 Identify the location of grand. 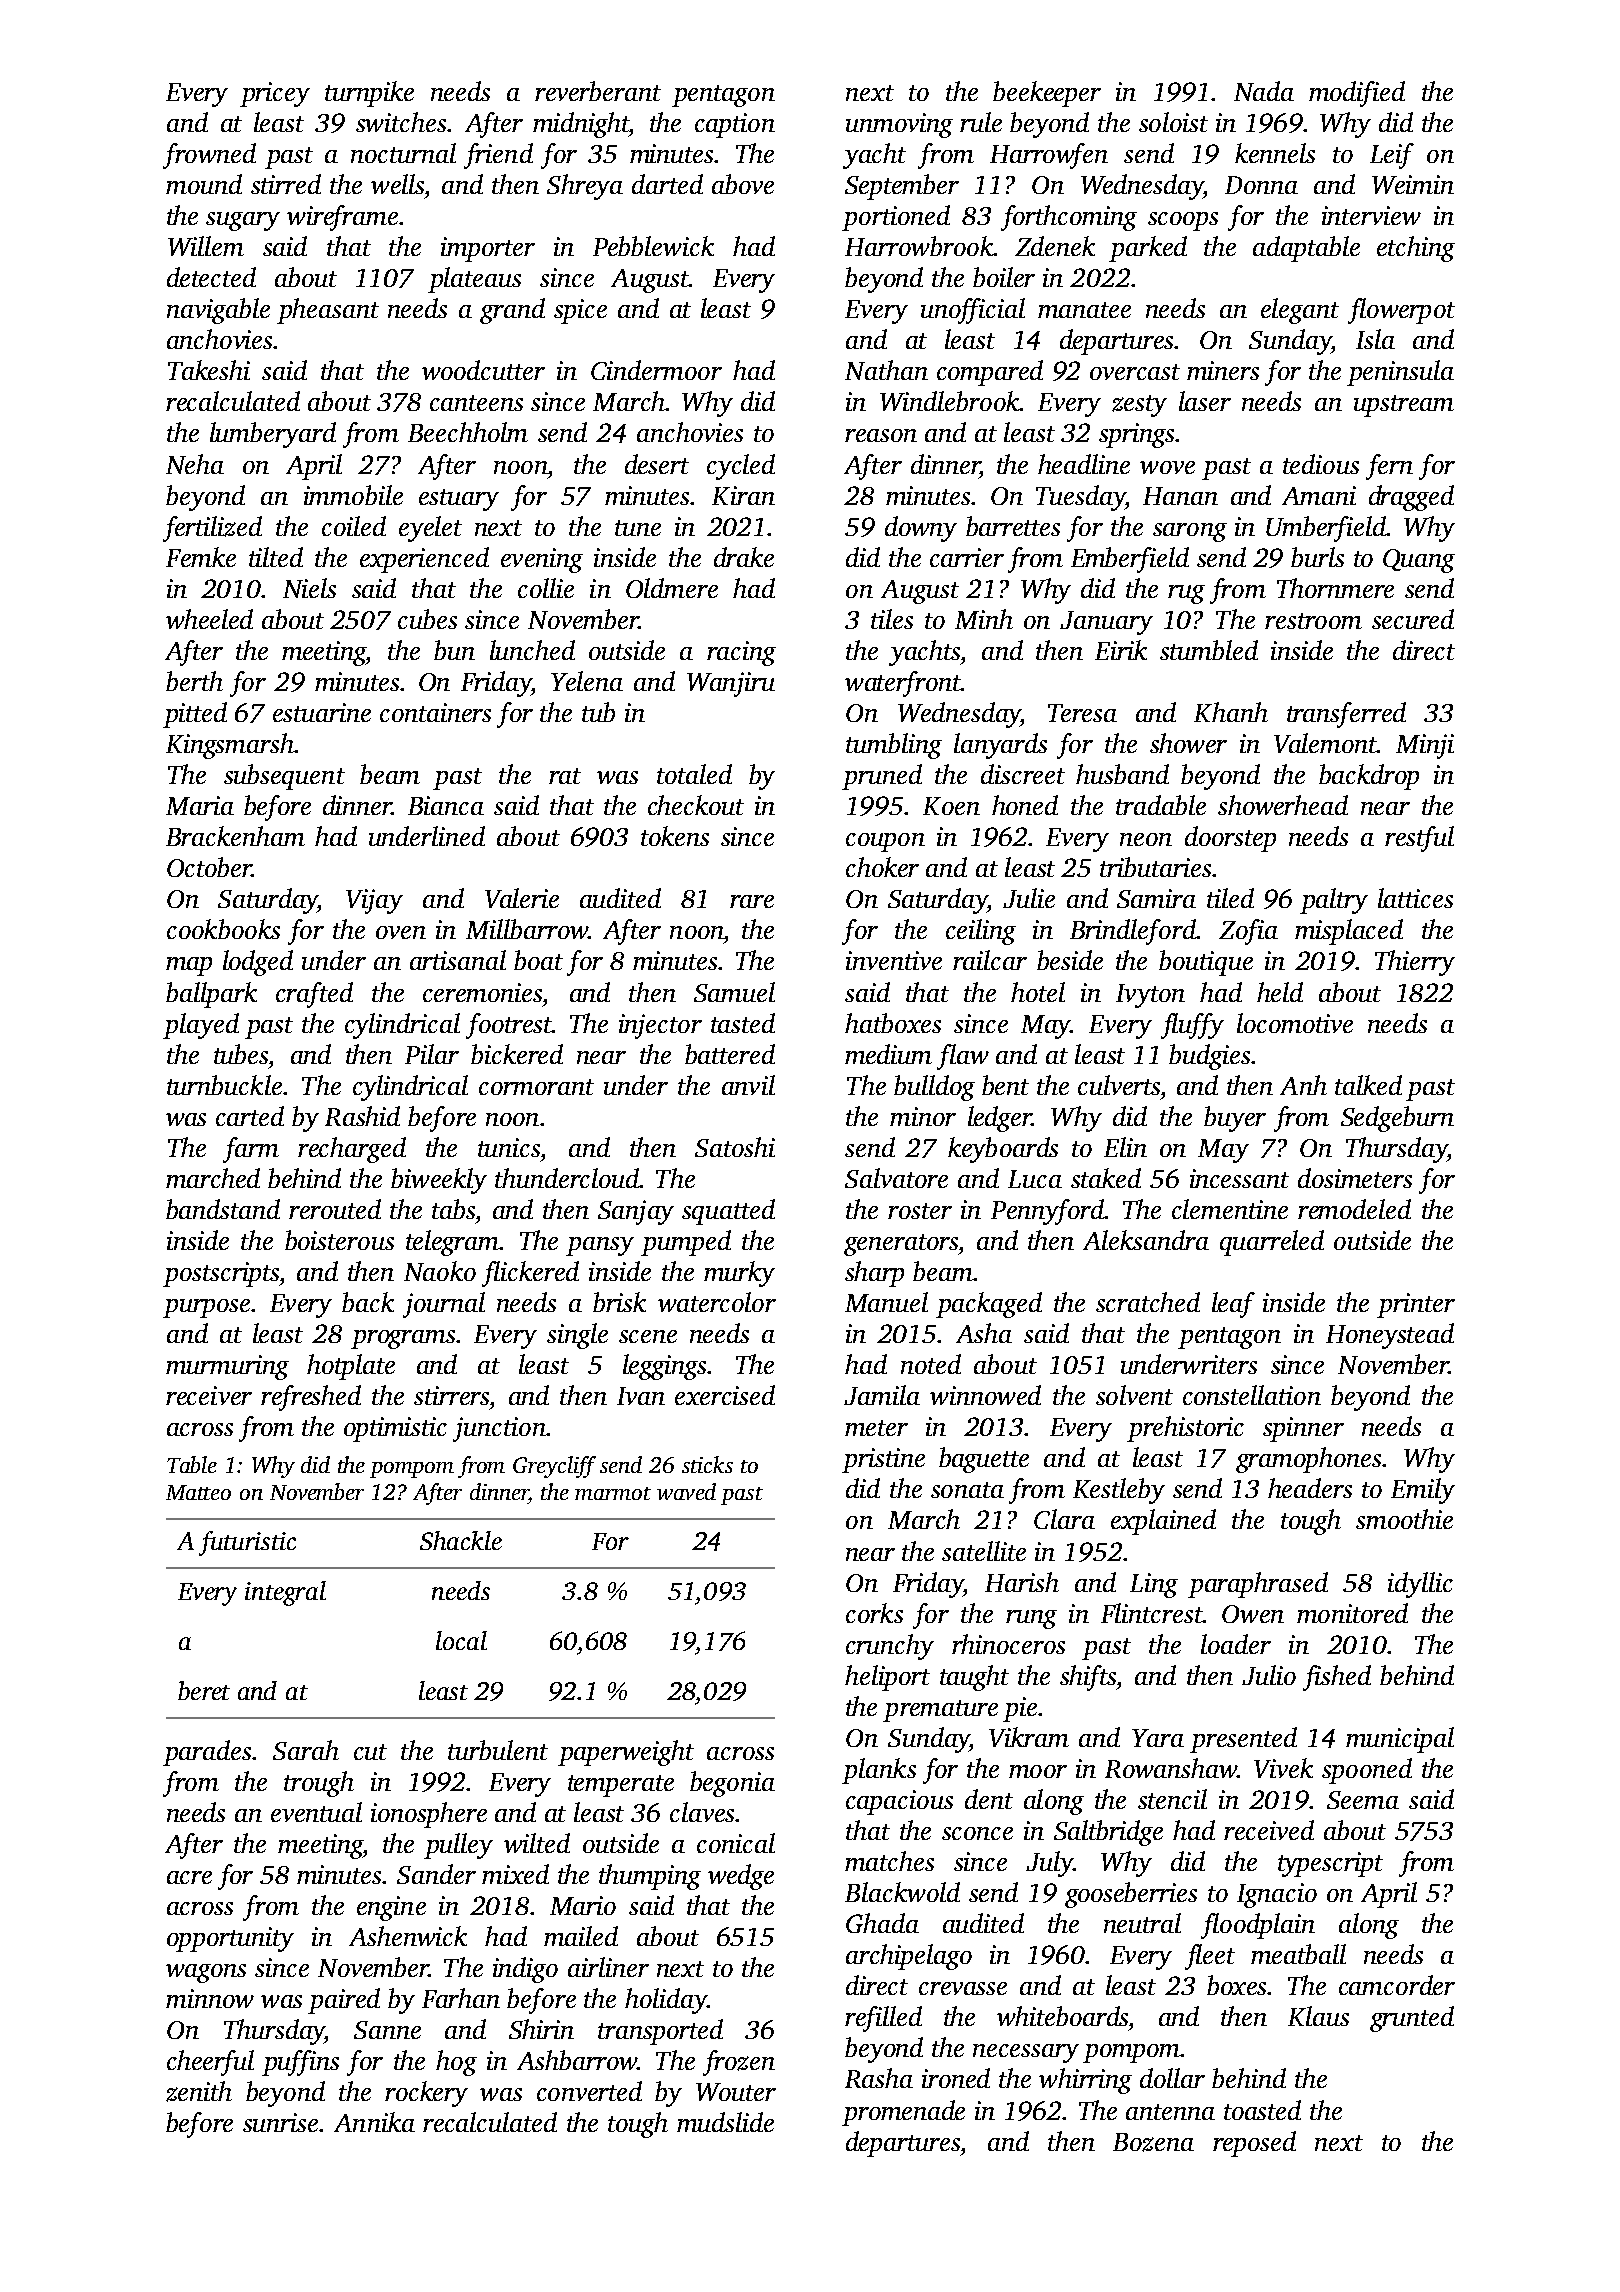
(512, 311).
